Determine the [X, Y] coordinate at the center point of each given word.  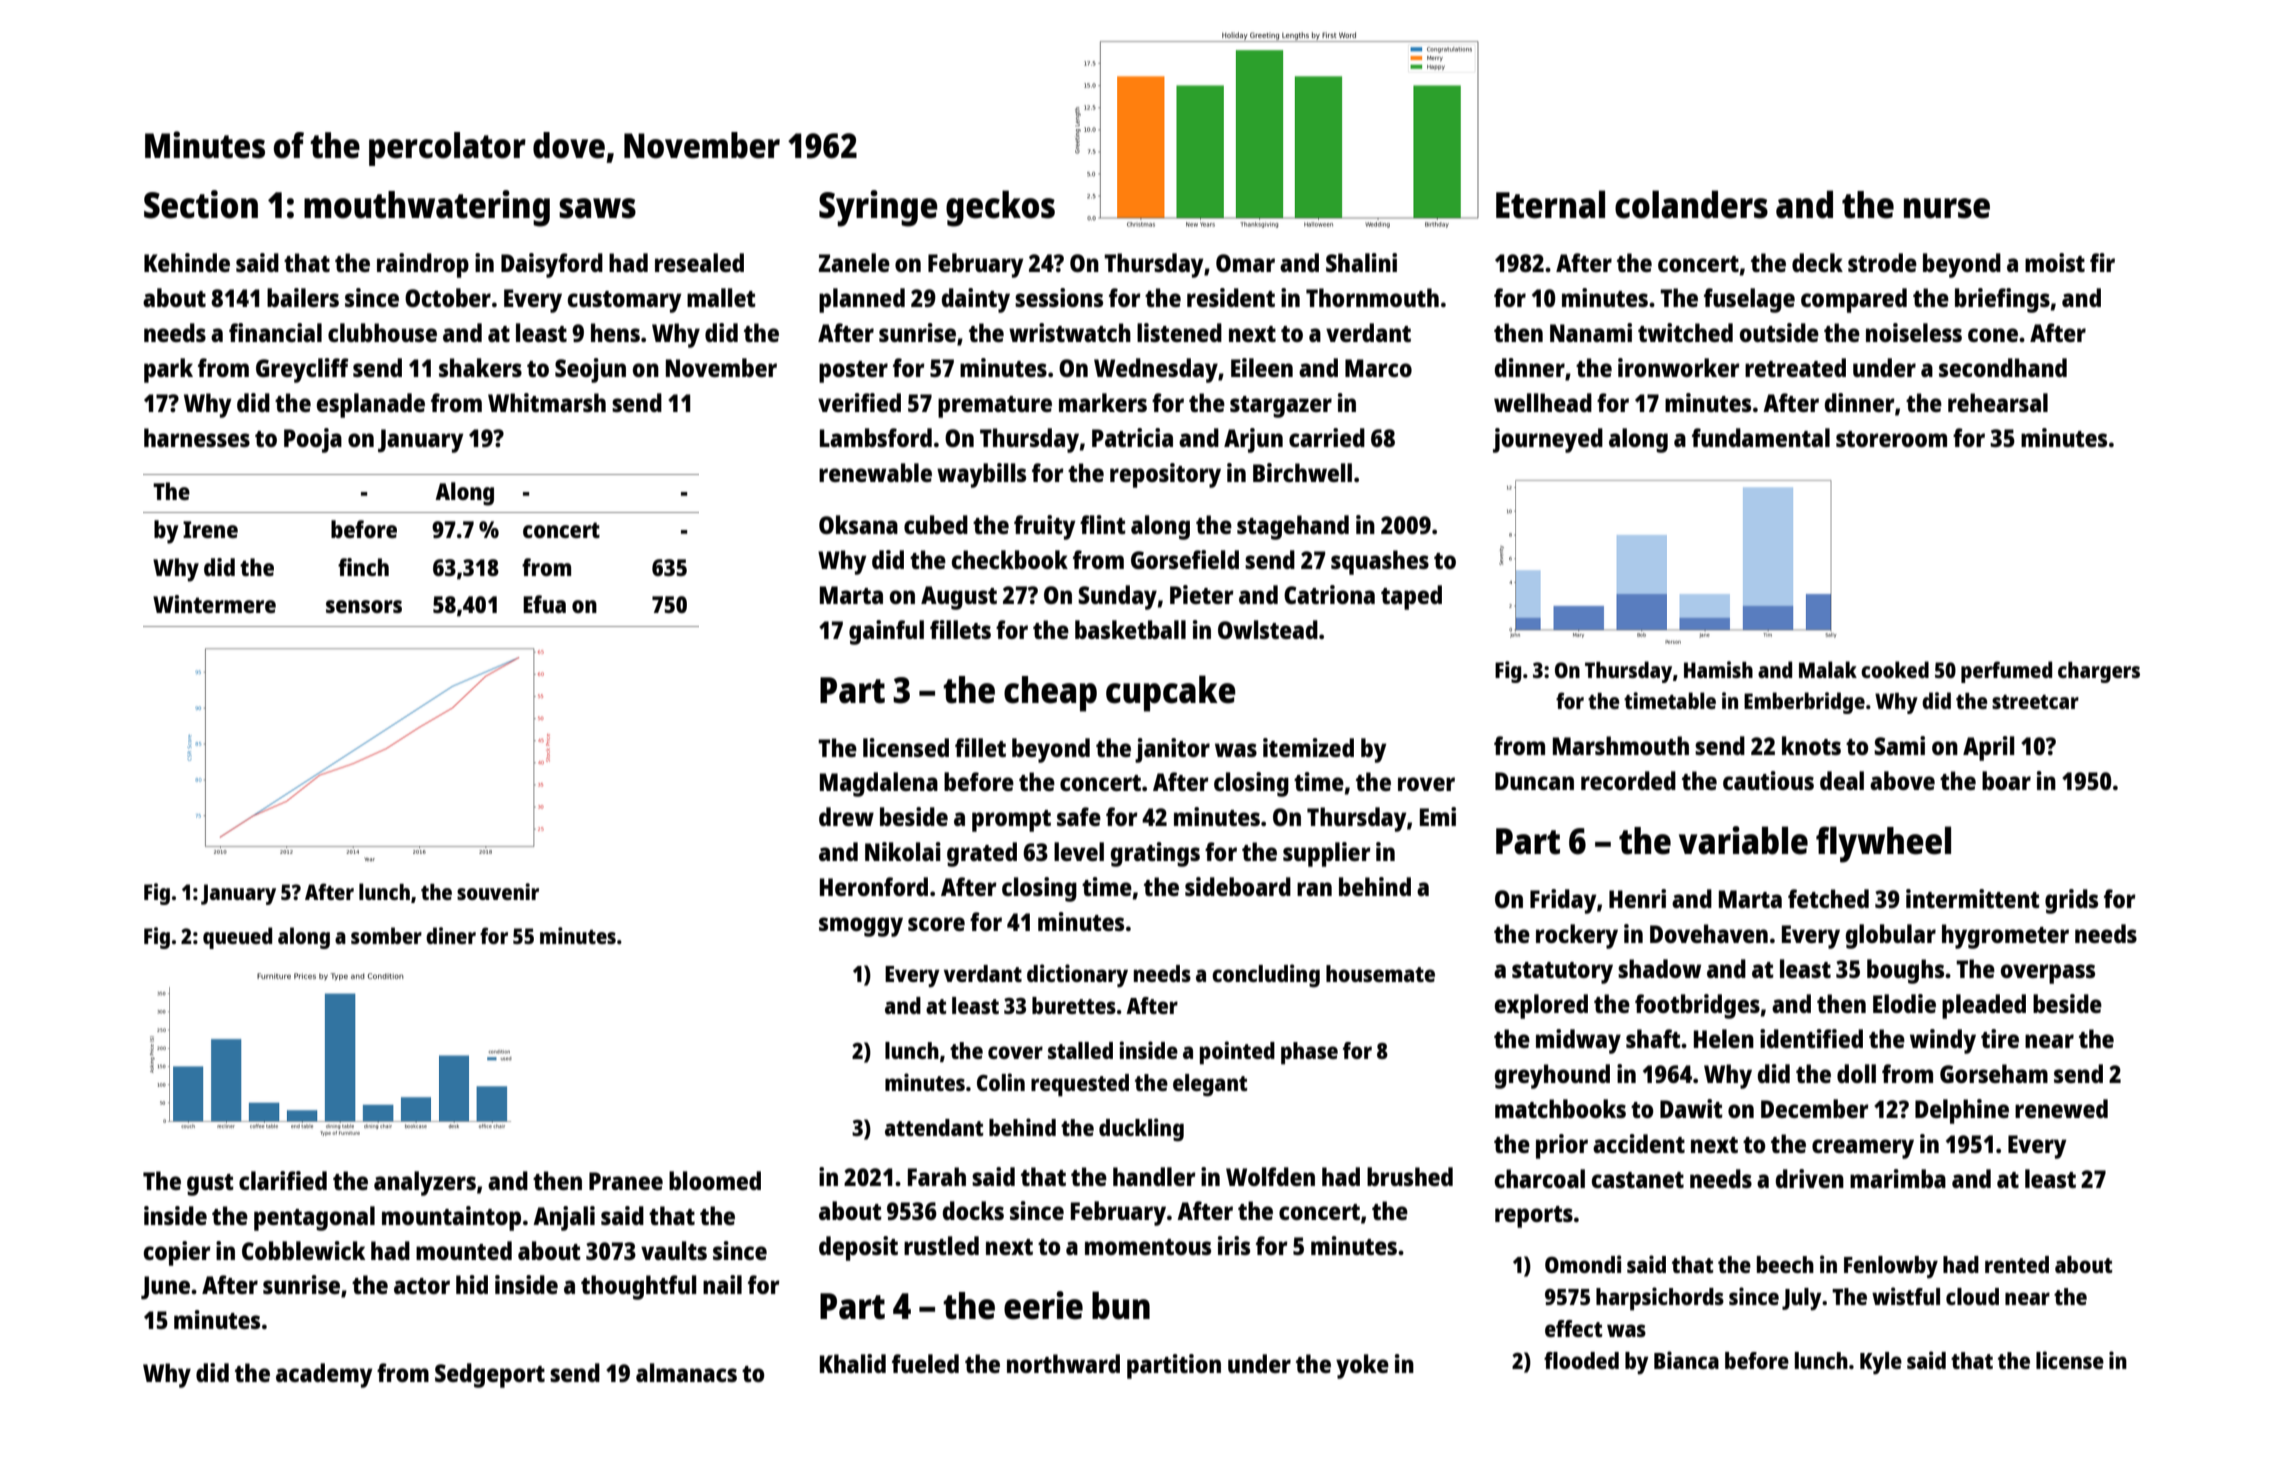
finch [363, 567]
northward [1063, 1363]
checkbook [1010, 559]
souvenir [498, 891]
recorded [1628, 780]
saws [597, 208]
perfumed [2006, 672]
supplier [1327, 854]
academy [324, 1375]
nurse [1947, 208]
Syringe [878, 208]
